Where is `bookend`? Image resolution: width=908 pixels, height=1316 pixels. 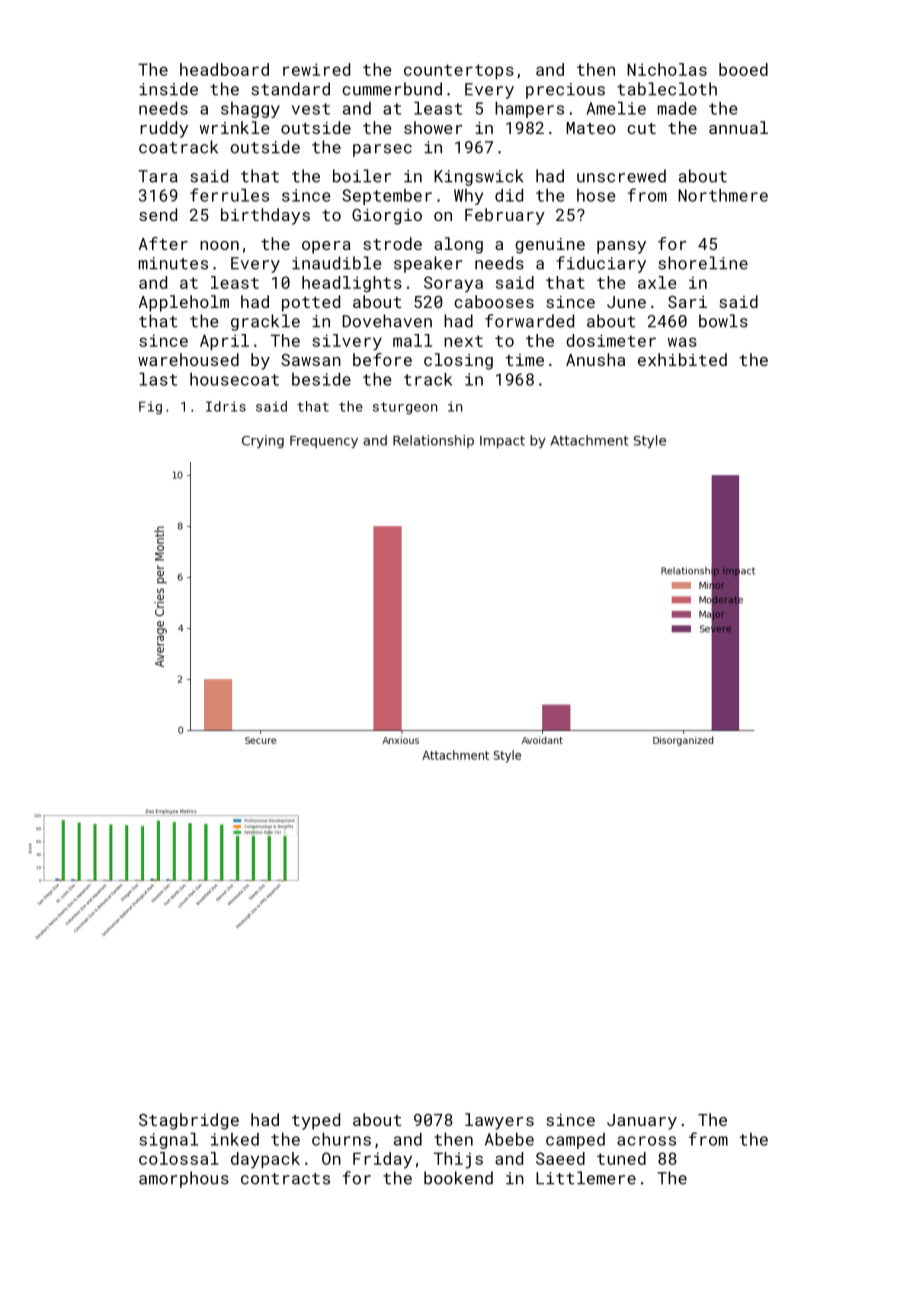
bookend is located at coordinates (458, 1178).
